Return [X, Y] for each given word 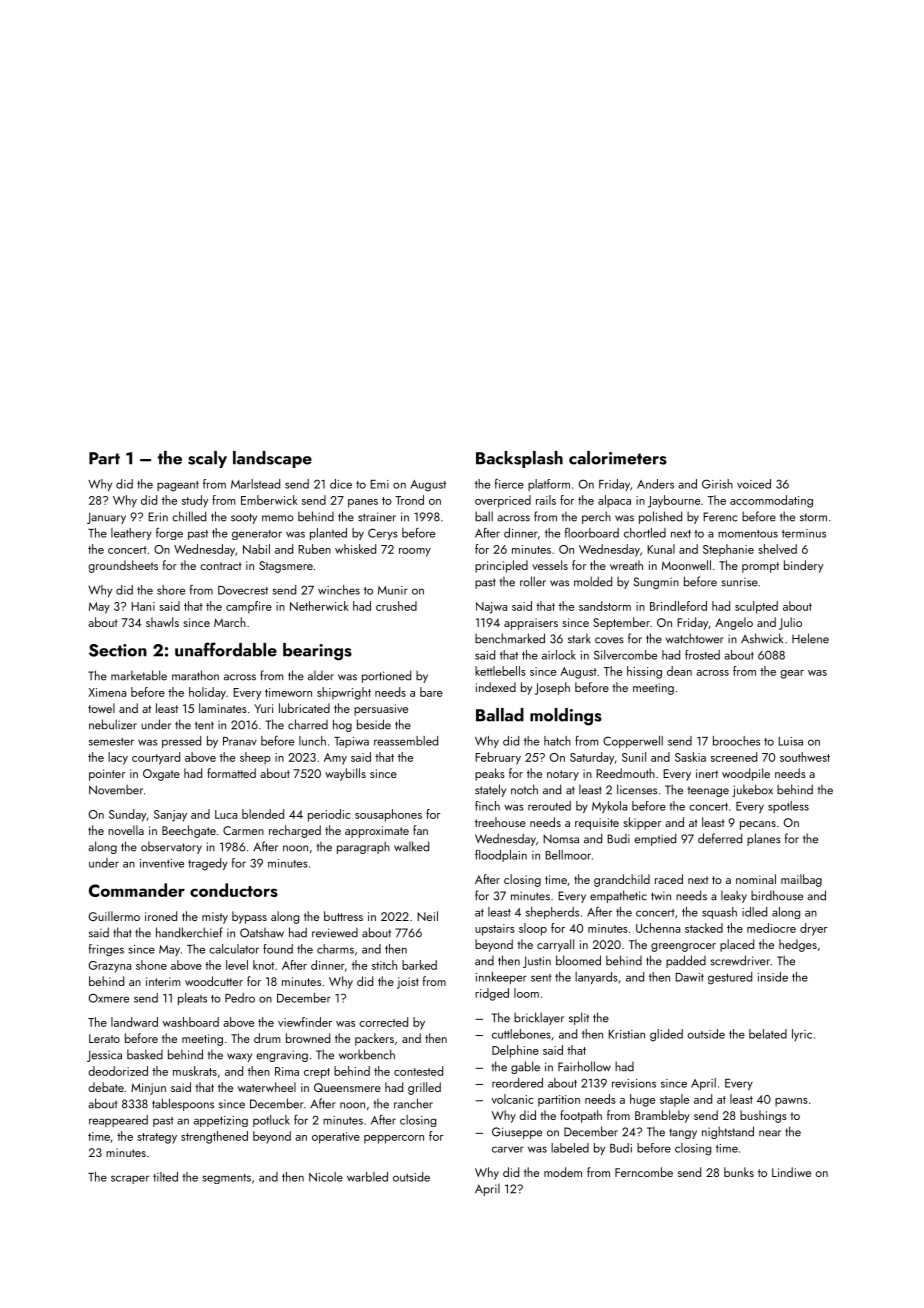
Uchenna [658, 928]
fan [420, 830]
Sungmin [656, 583]
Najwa [491, 608]
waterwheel [267, 1087]
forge [169, 534]
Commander [137, 890]
